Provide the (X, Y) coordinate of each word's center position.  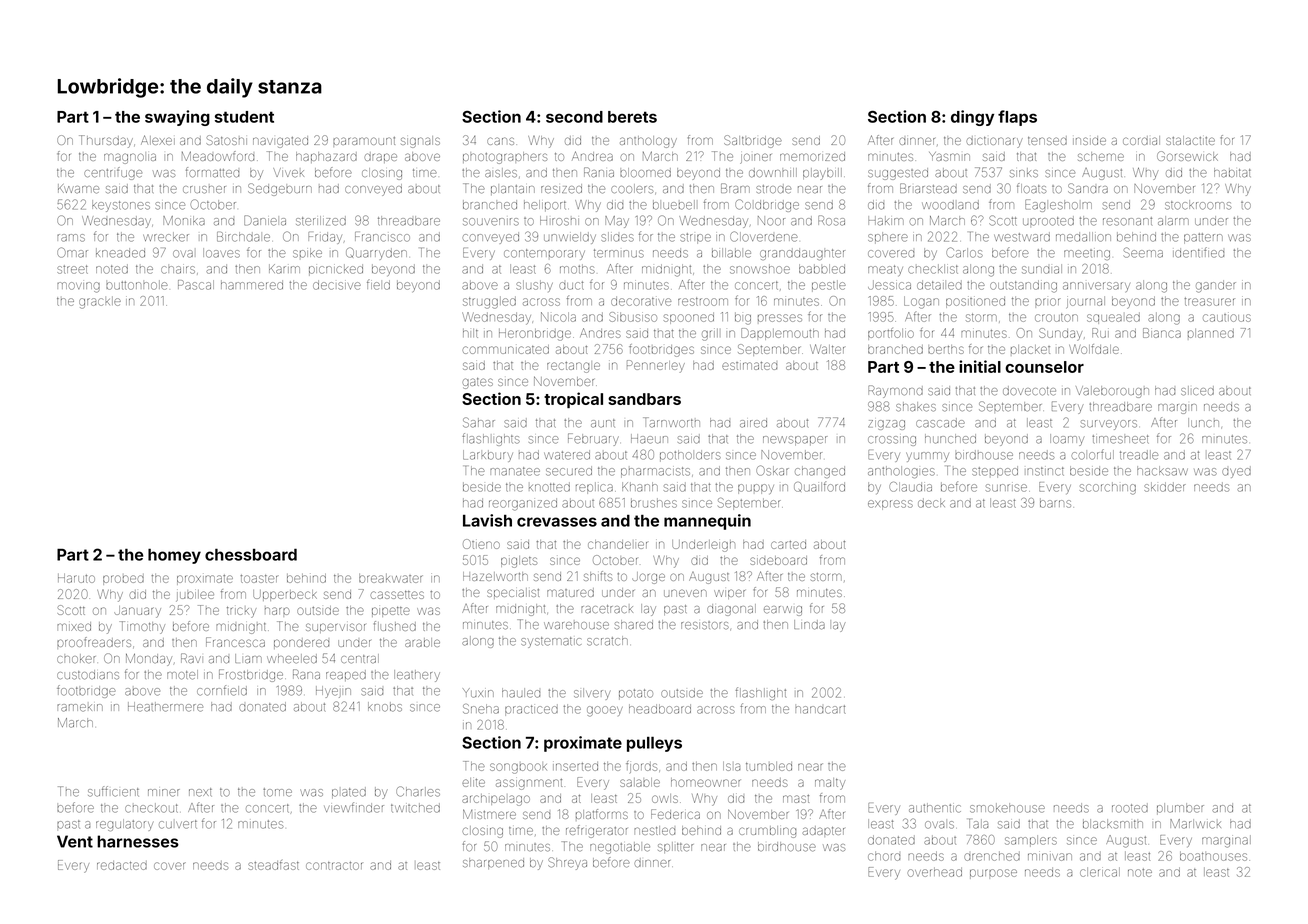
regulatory (124, 825)
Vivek (288, 172)
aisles (501, 173)
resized (561, 188)
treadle (1139, 455)
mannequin (707, 522)
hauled (521, 693)
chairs (178, 270)
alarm (1173, 221)
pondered (301, 643)
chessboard (251, 554)
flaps (1017, 118)
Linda (809, 625)
